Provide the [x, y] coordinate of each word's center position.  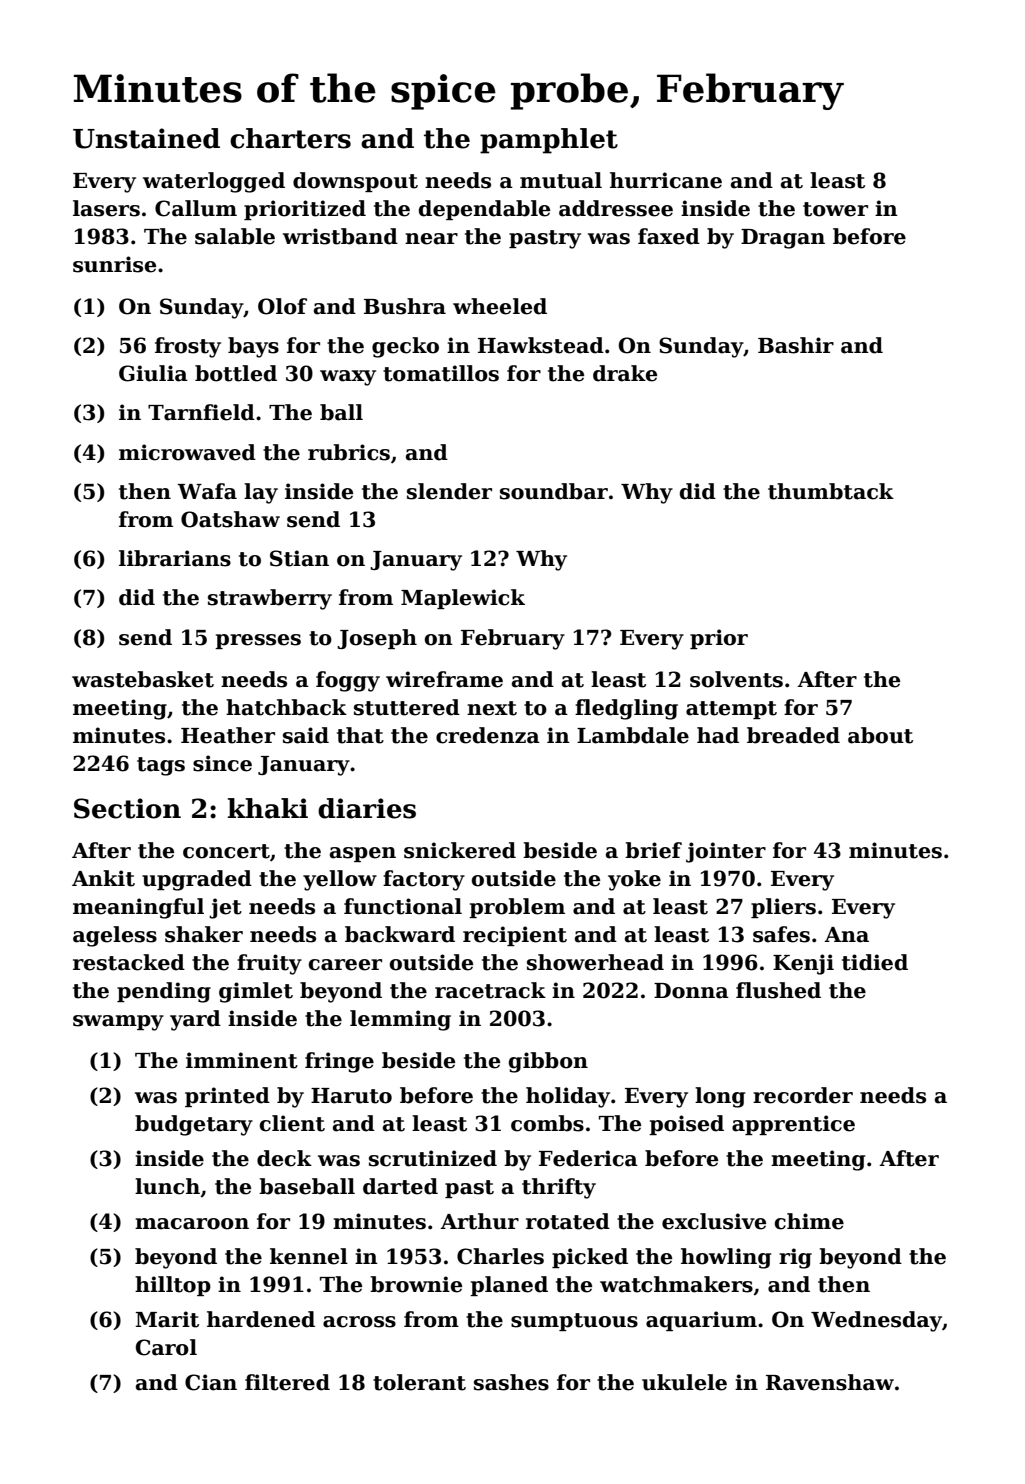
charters [290, 138]
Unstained [146, 138]
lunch [167, 1186]
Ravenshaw [830, 1382]
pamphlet [549, 141]
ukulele [684, 1382]
